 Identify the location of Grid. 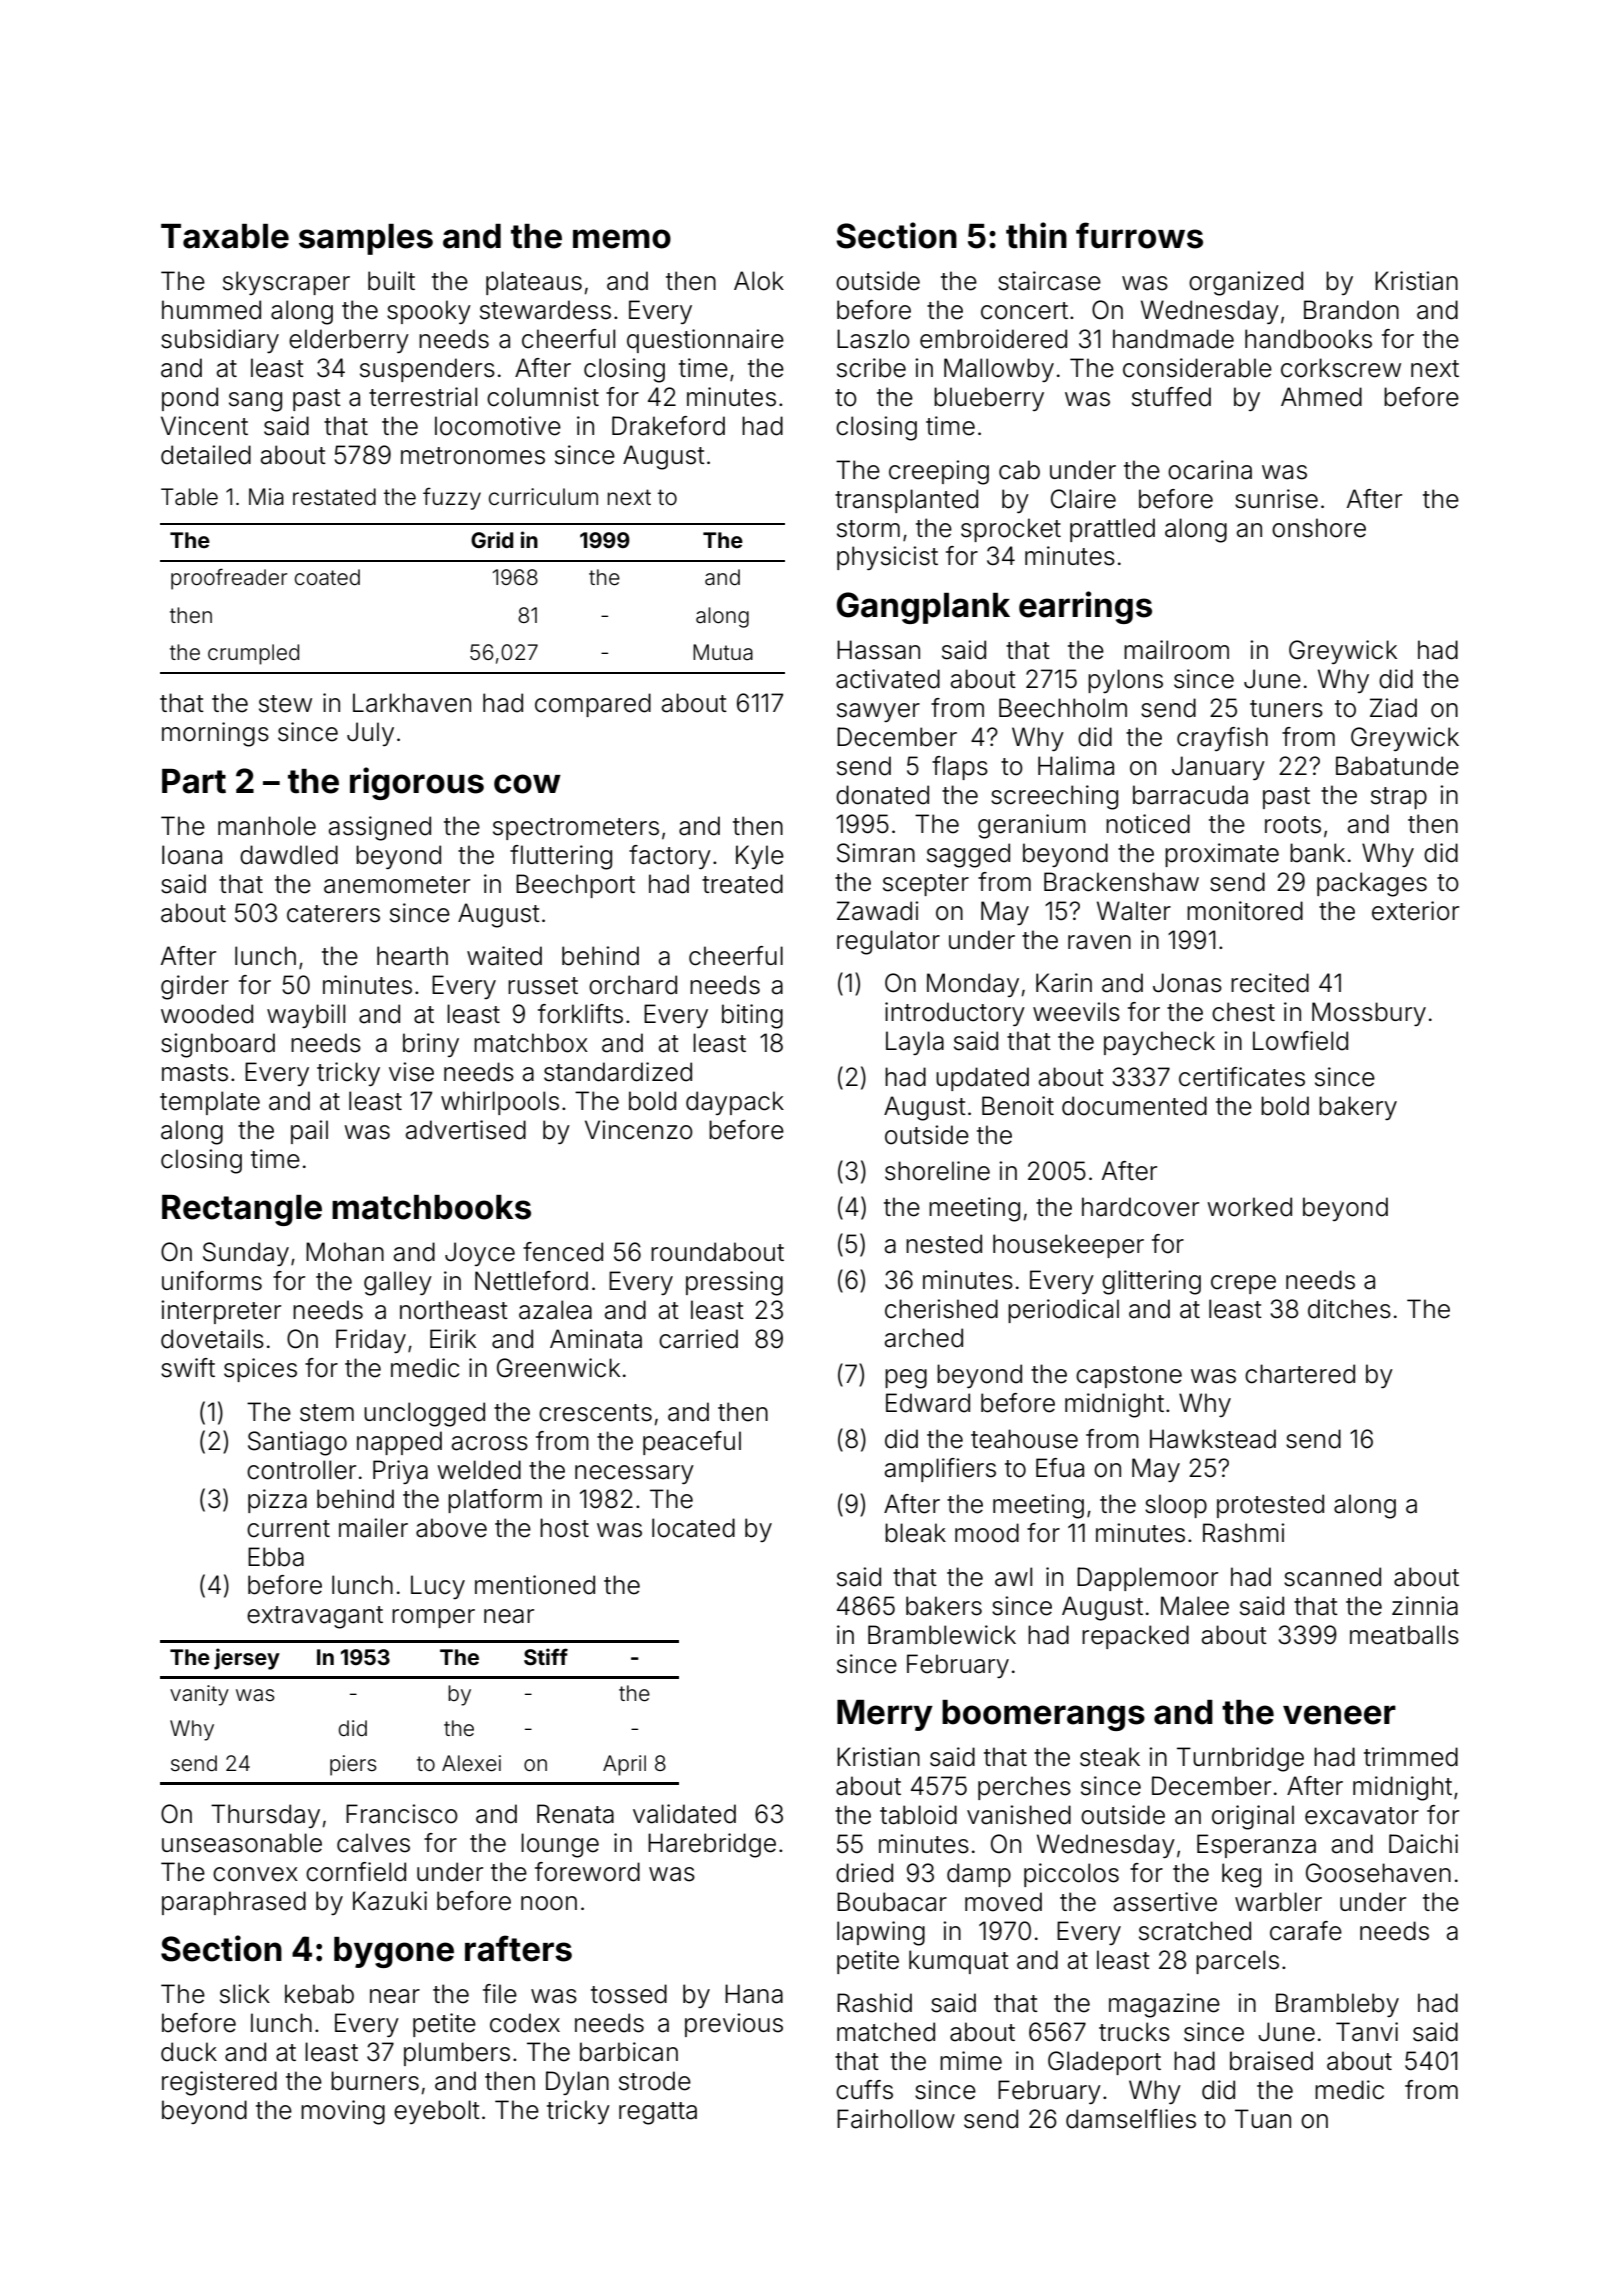
(492, 539).
